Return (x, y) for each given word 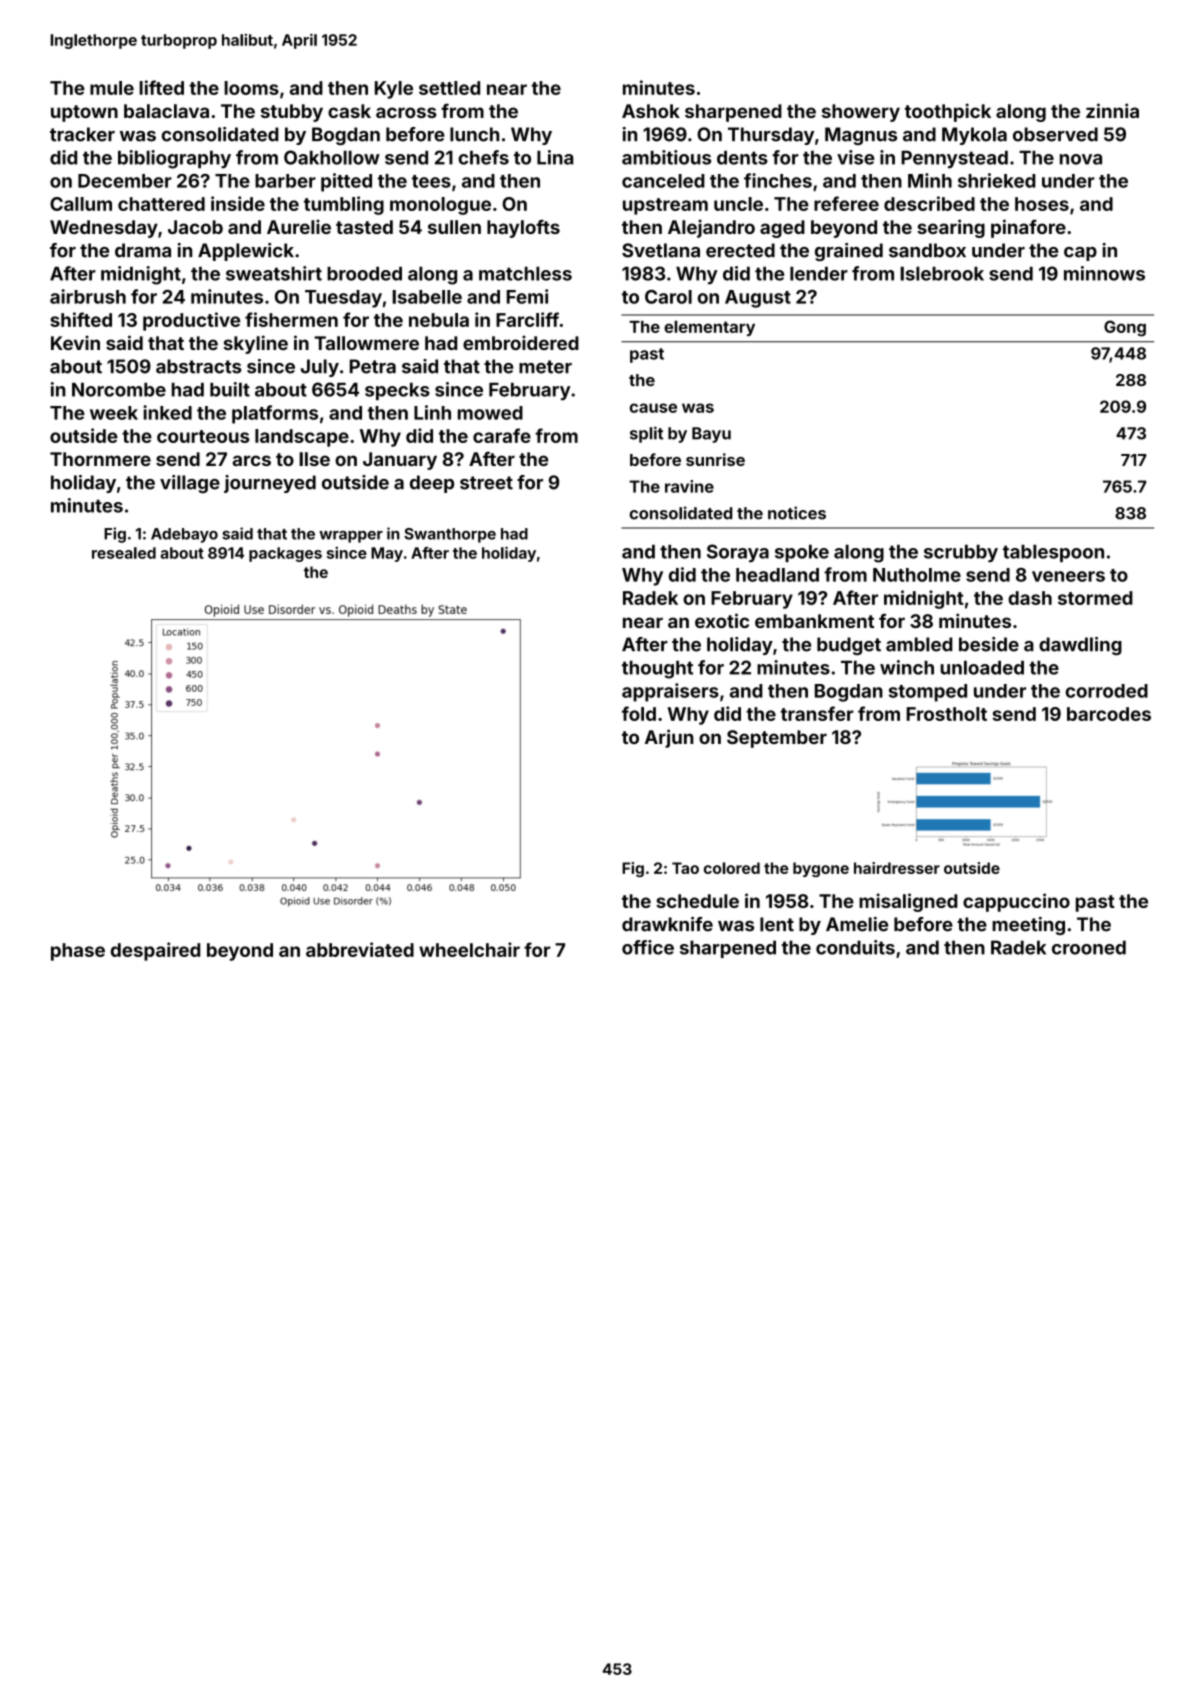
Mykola (974, 136)
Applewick (246, 252)
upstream (665, 206)
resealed (124, 553)
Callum (81, 204)
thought (657, 670)
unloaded (982, 667)
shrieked (997, 180)
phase (78, 952)
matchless (525, 273)
